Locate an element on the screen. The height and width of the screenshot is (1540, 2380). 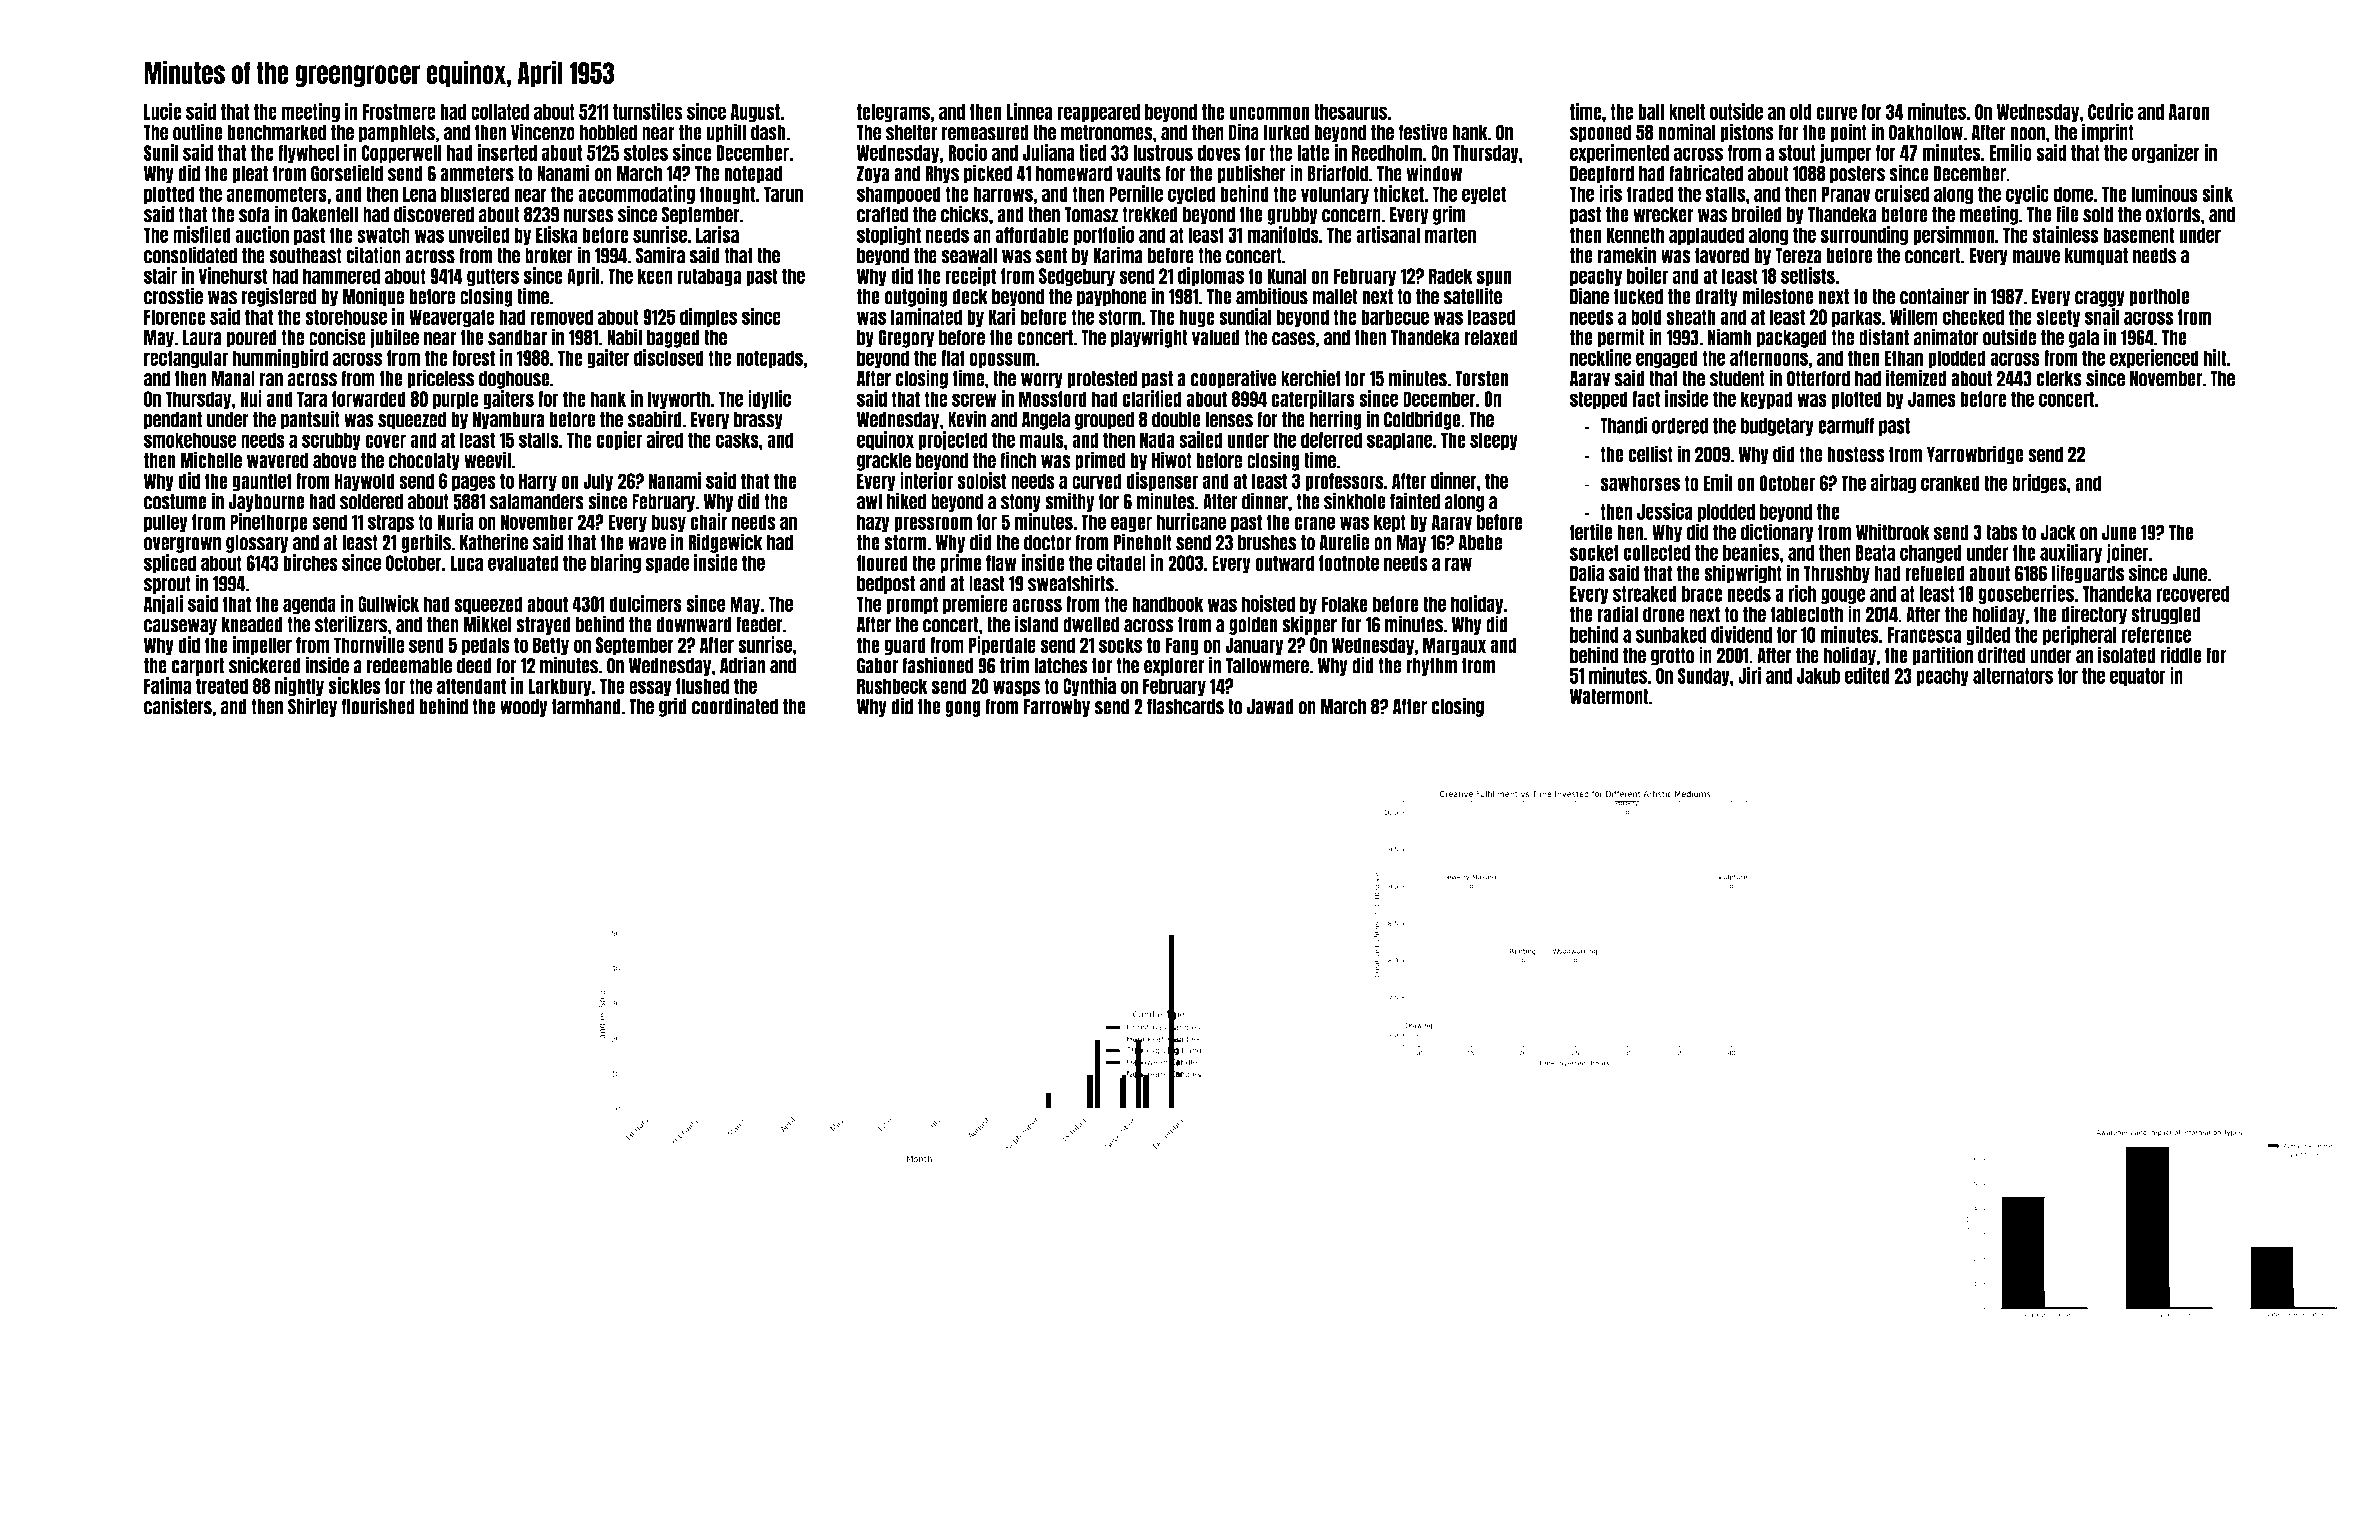
reappeared is located at coordinates (1098, 113).
